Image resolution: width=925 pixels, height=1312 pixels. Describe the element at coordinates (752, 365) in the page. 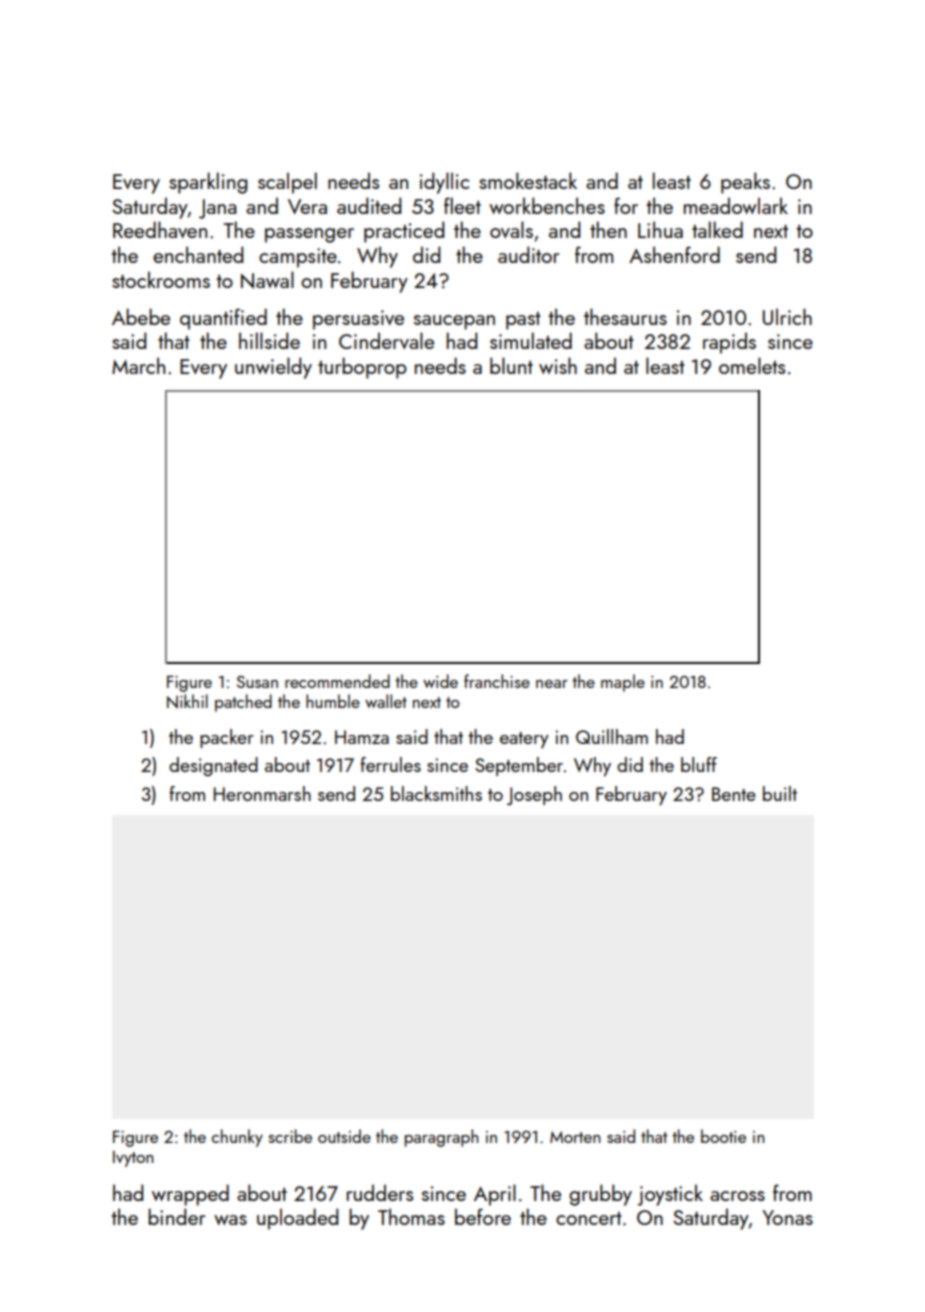

I see `omelets` at that location.
